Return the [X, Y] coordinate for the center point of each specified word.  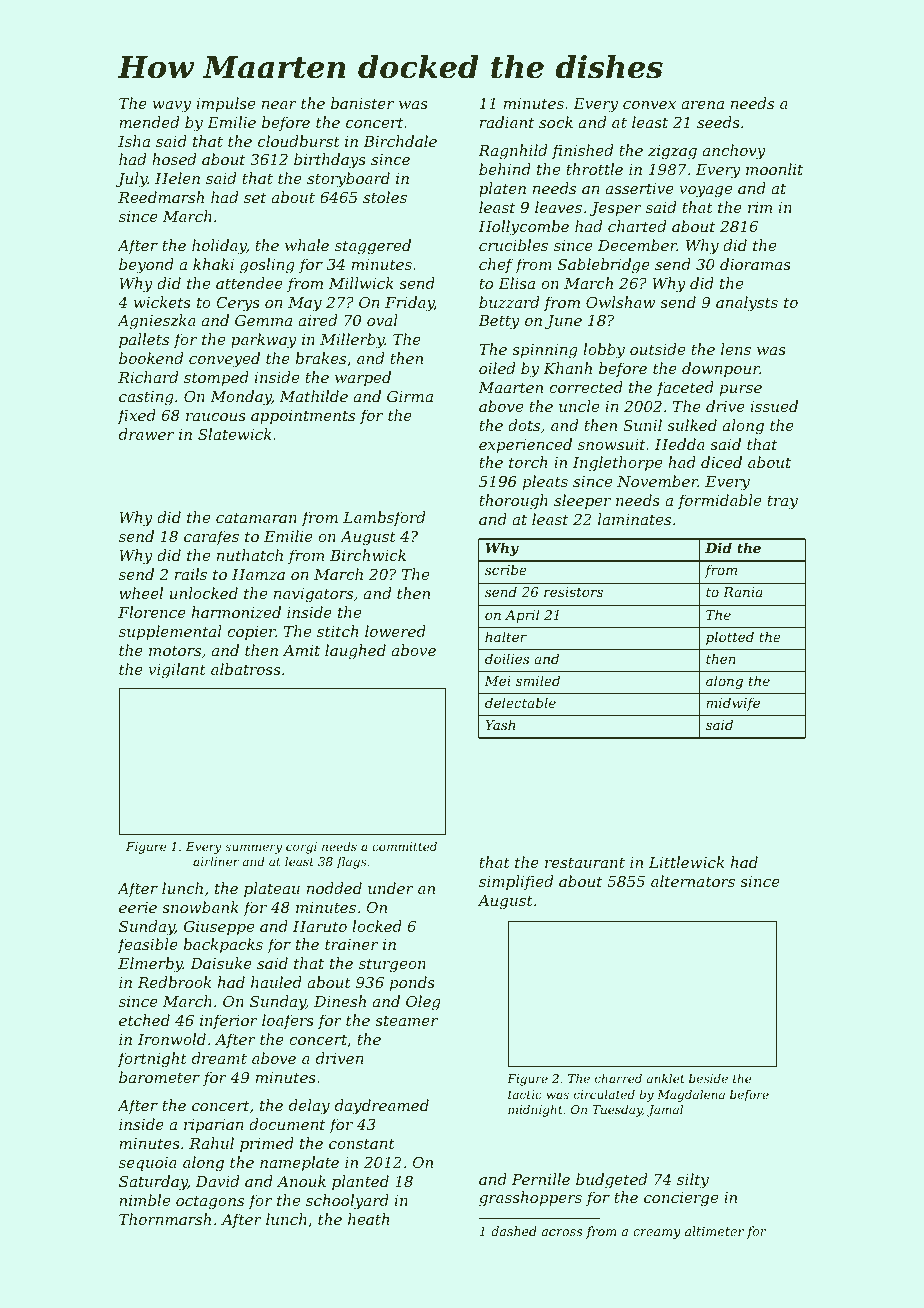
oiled [497, 368]
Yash [500, 724]
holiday [219, 247]
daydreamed [382, 1107]
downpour [721, 369]
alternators [693, 881]
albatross [246, 669]
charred [618, 1078]
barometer [159, 1077]
